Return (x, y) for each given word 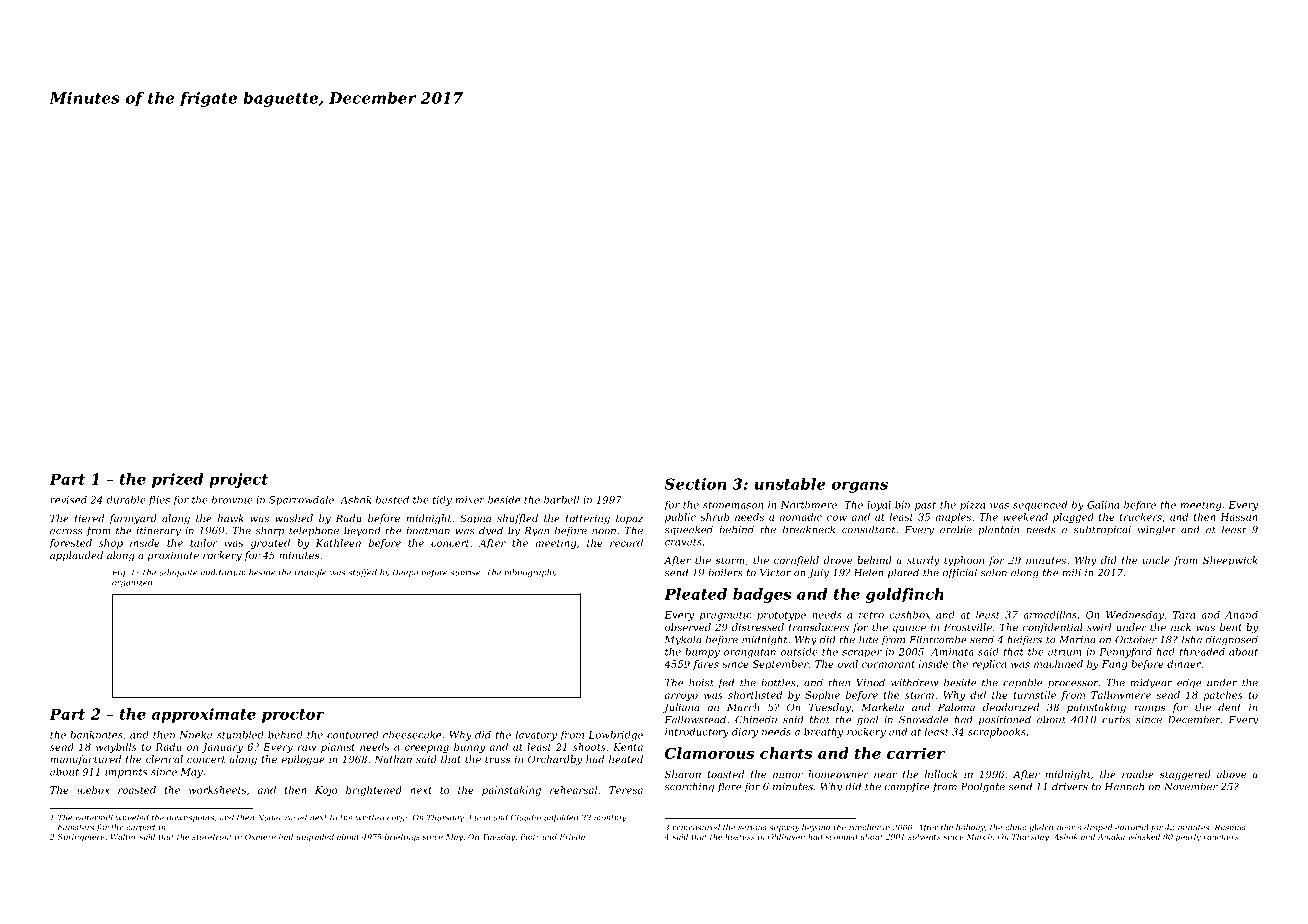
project (238, 480)
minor (788, 774)
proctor (293, 716)
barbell (561, 500)
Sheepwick (1230, 561)
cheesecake (412, 735)
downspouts (190, 818)
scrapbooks (997, 733)
